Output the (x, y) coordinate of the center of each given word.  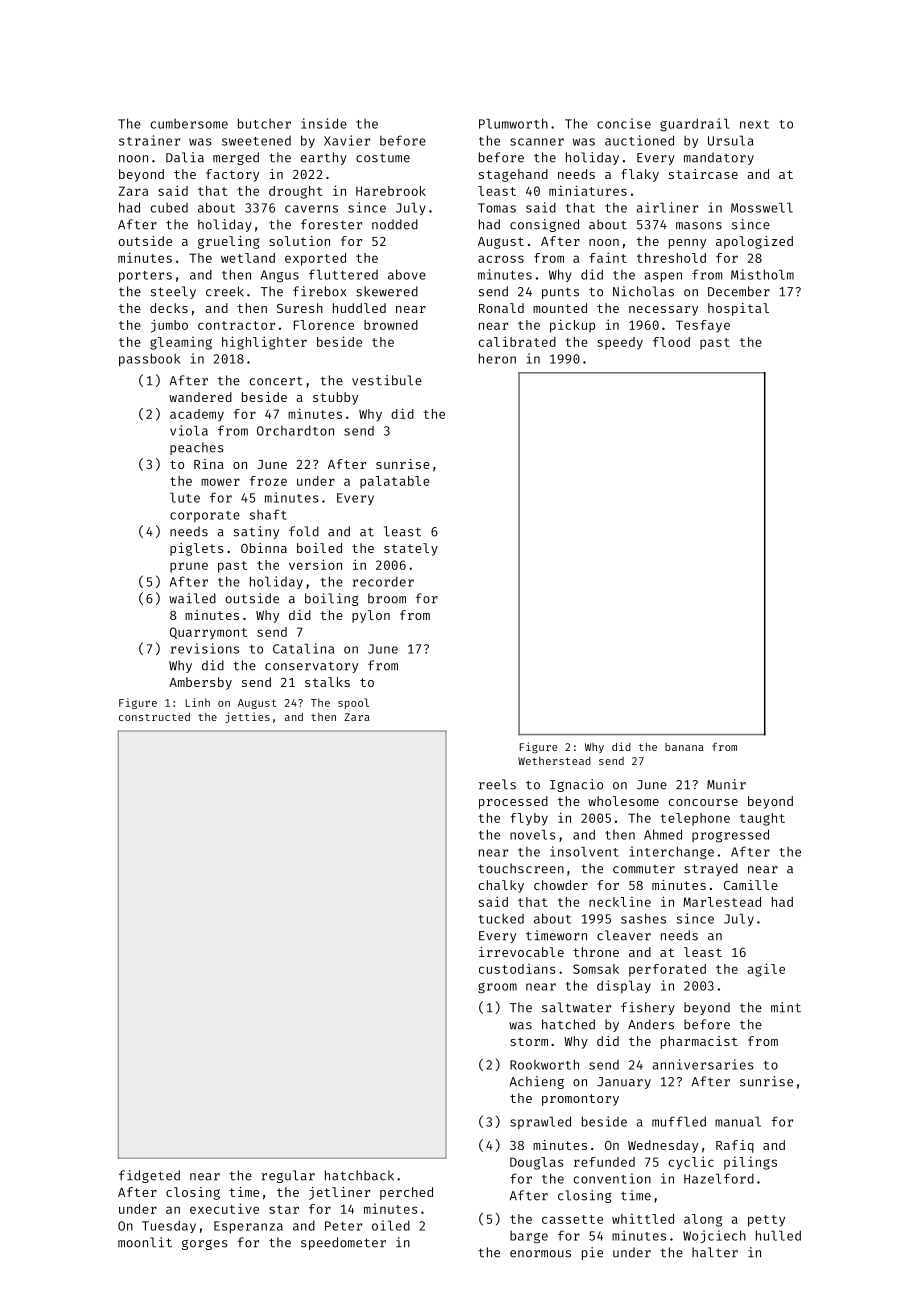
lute (185, 497)
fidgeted (149, 1176)
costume (383, 158)
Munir (726, 784)
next (754, 124)
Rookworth (544, 1064)
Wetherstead (554, 761)
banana (684, 747)
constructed (154, 717)
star (284, 1209)
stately (411, 549)
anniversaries (703, 1064)
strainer (149, 140)
